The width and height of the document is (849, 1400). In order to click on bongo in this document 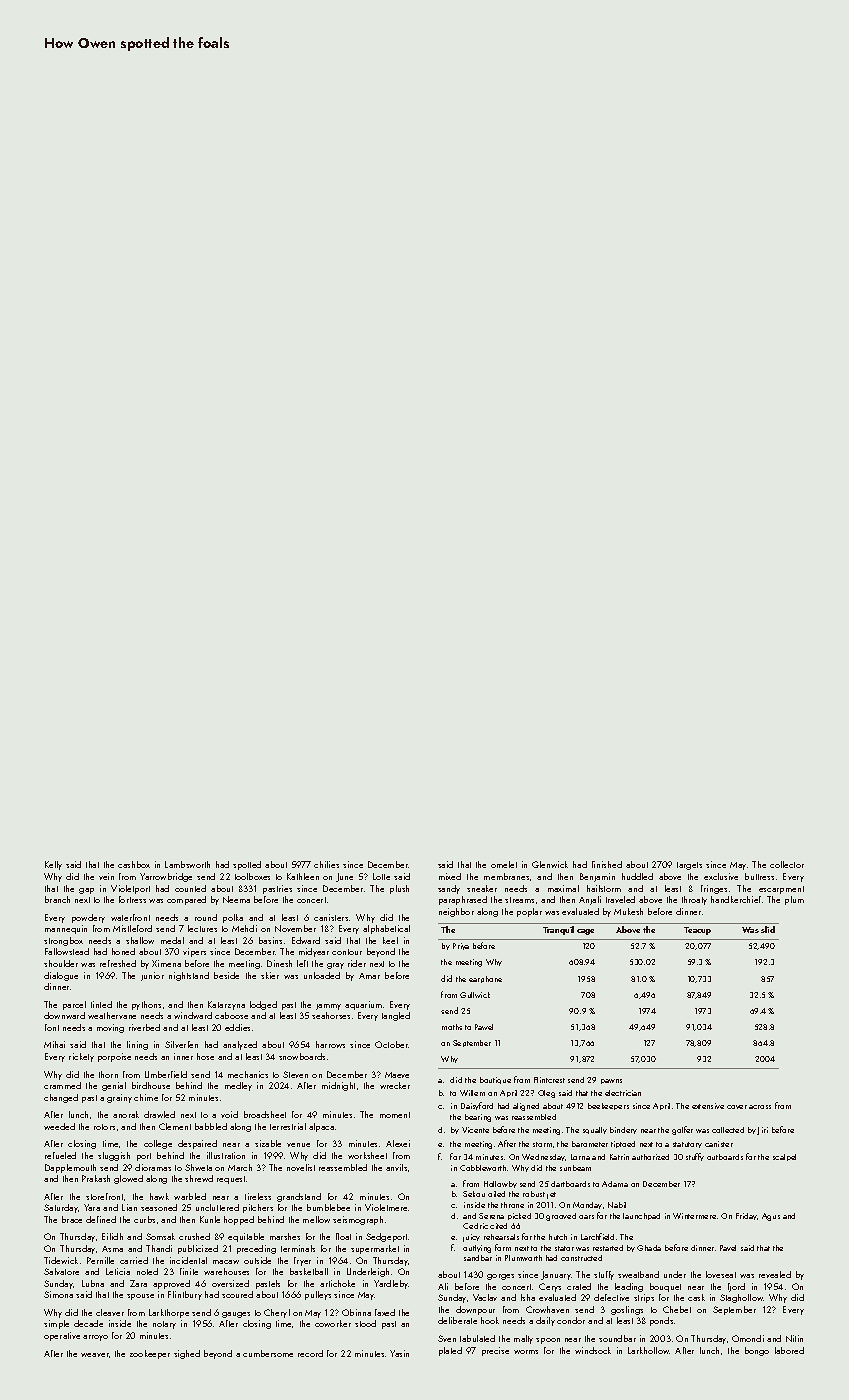, I will do `click(757, 1351)`.
